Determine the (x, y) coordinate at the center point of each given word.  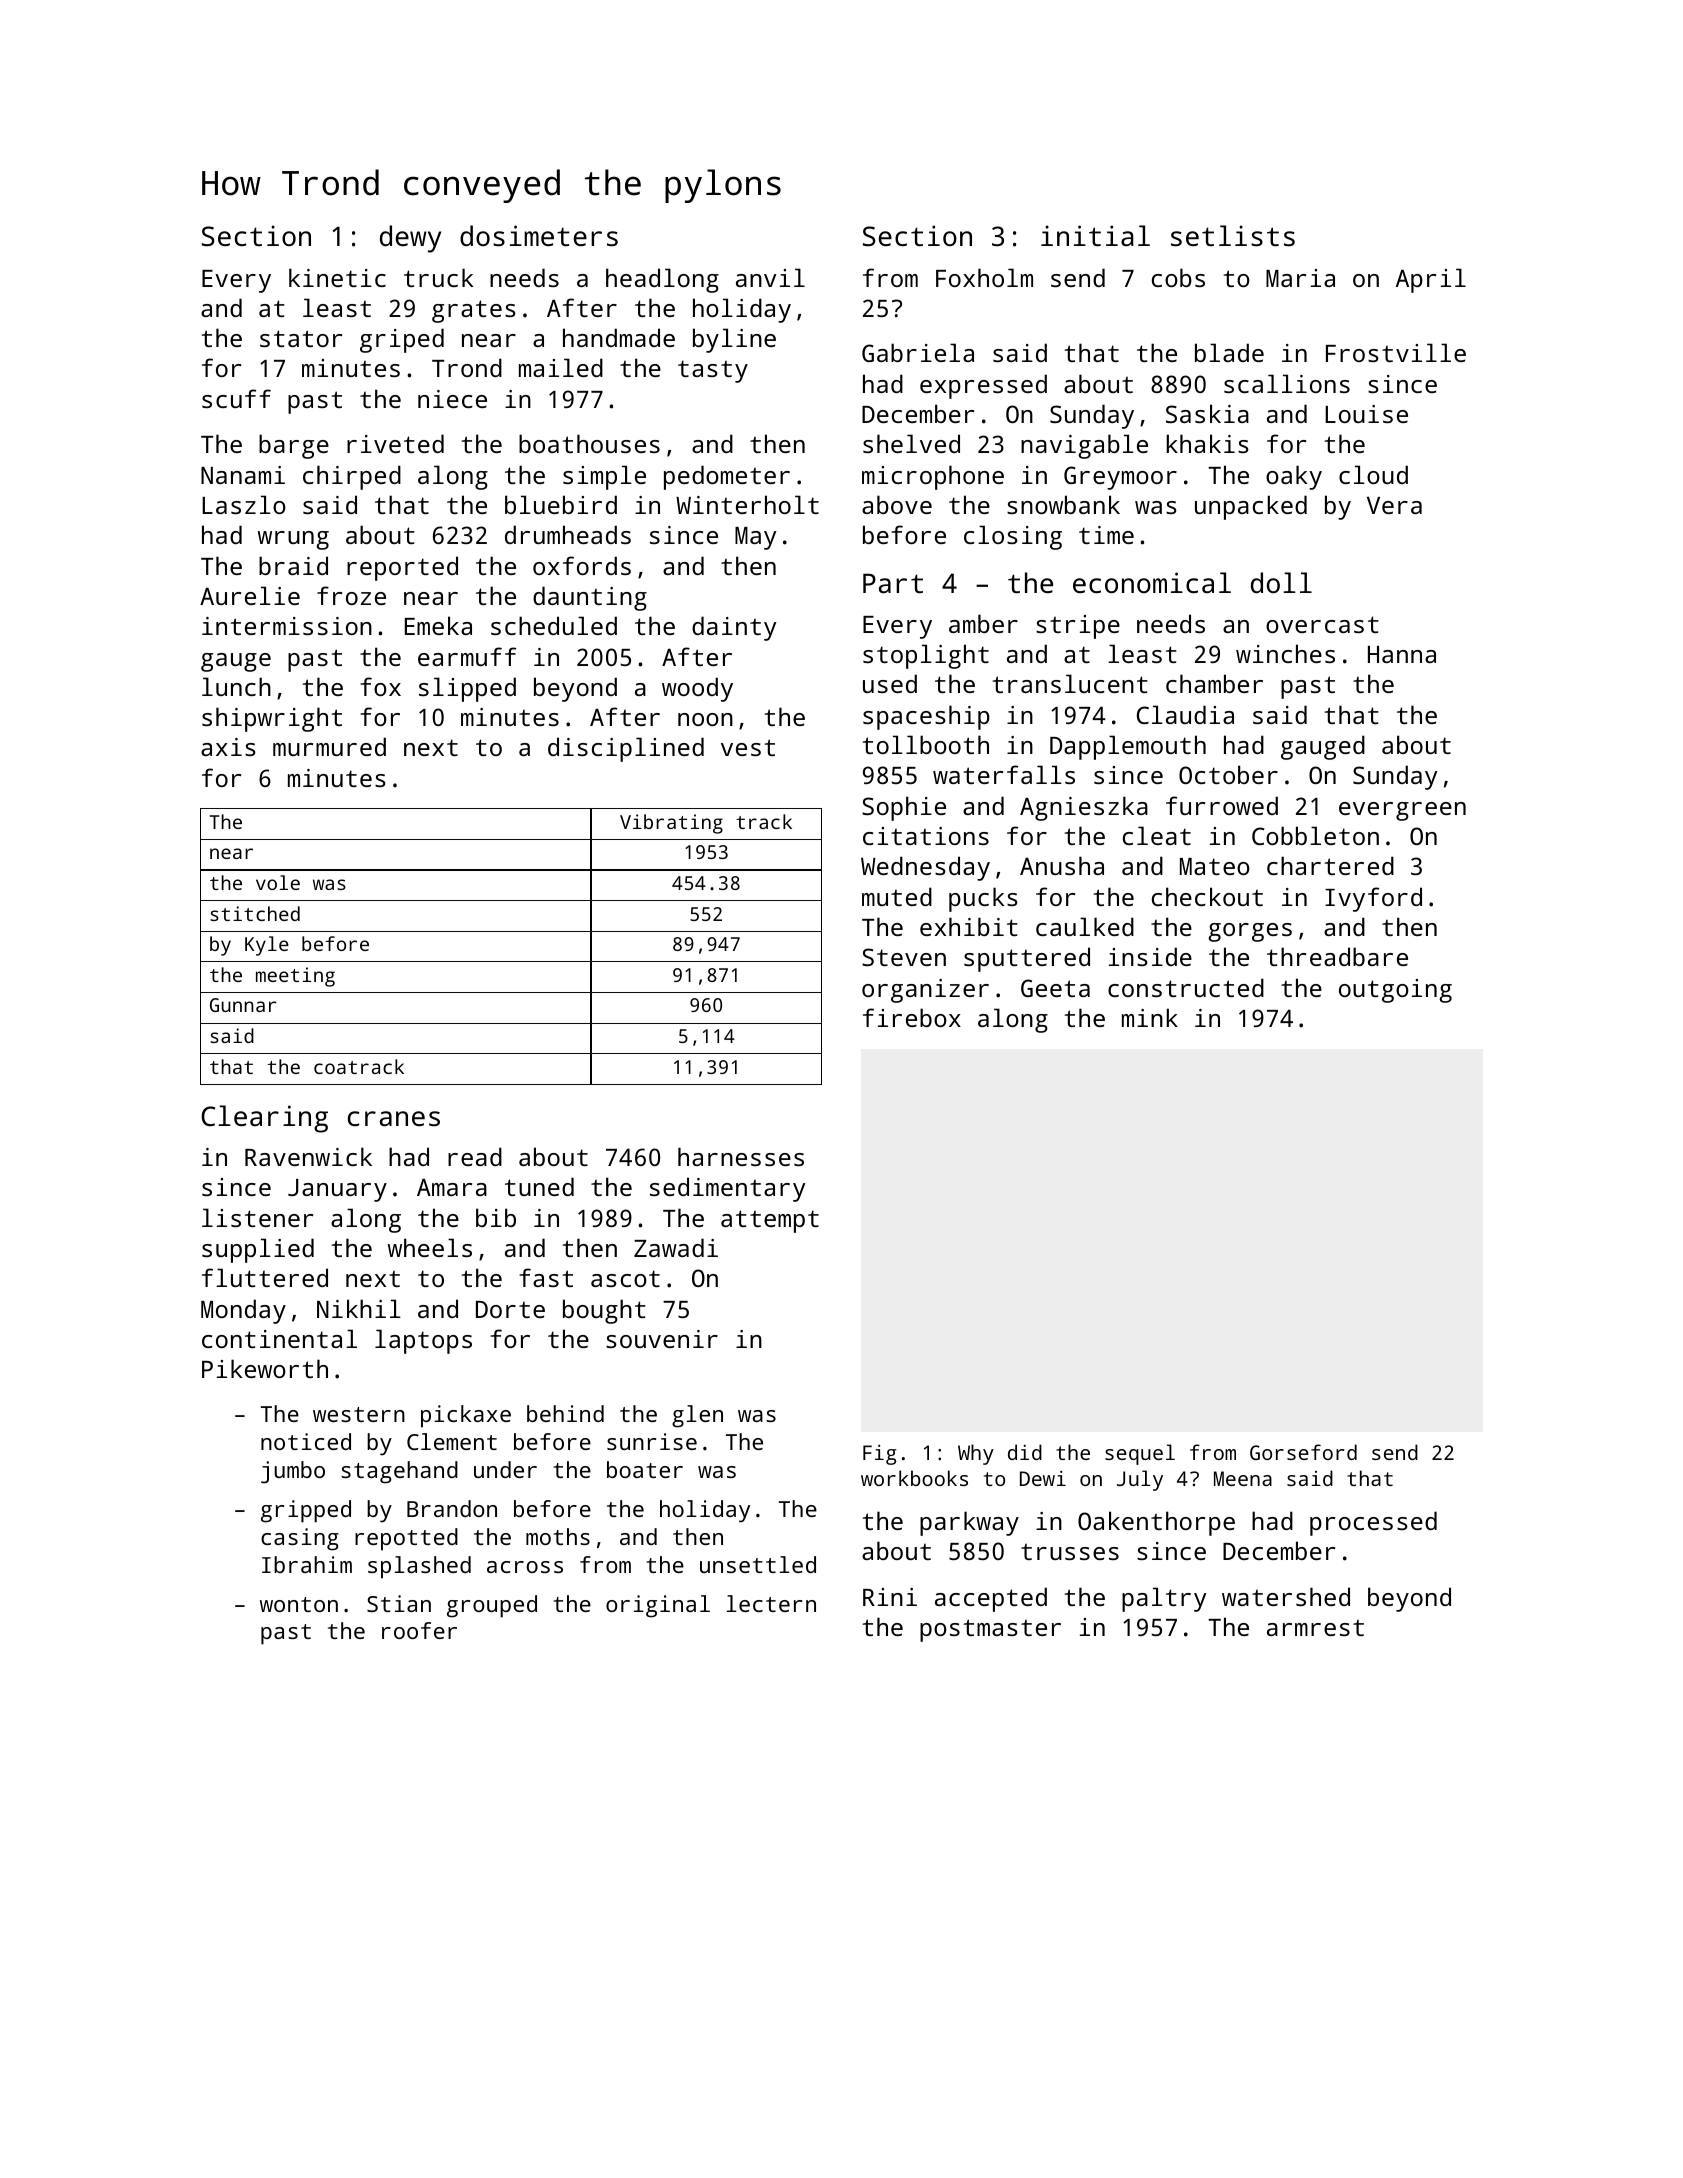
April (1431, 280)
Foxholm (984, 277)
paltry (1164, 1599)
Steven (904, 957)
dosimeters (539, 236)
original (658, 1606)
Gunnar (243, 1005)
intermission (287, 626)
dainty (734, 628)
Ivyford (1373, 899)
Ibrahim (307, 1564)
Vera (1394, 505)
